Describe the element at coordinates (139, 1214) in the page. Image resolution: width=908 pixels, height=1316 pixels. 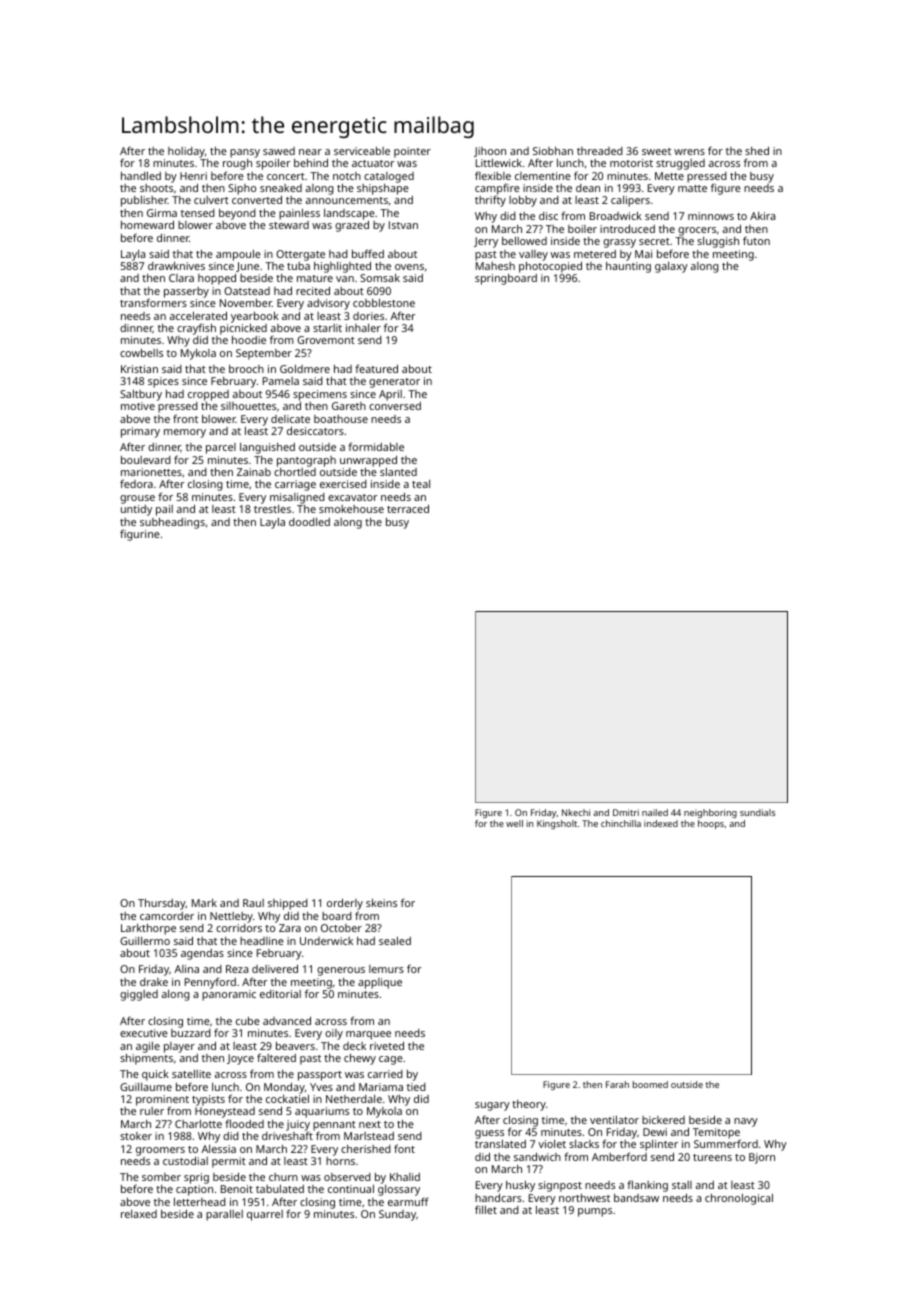
I see `relaxed` at that location.
